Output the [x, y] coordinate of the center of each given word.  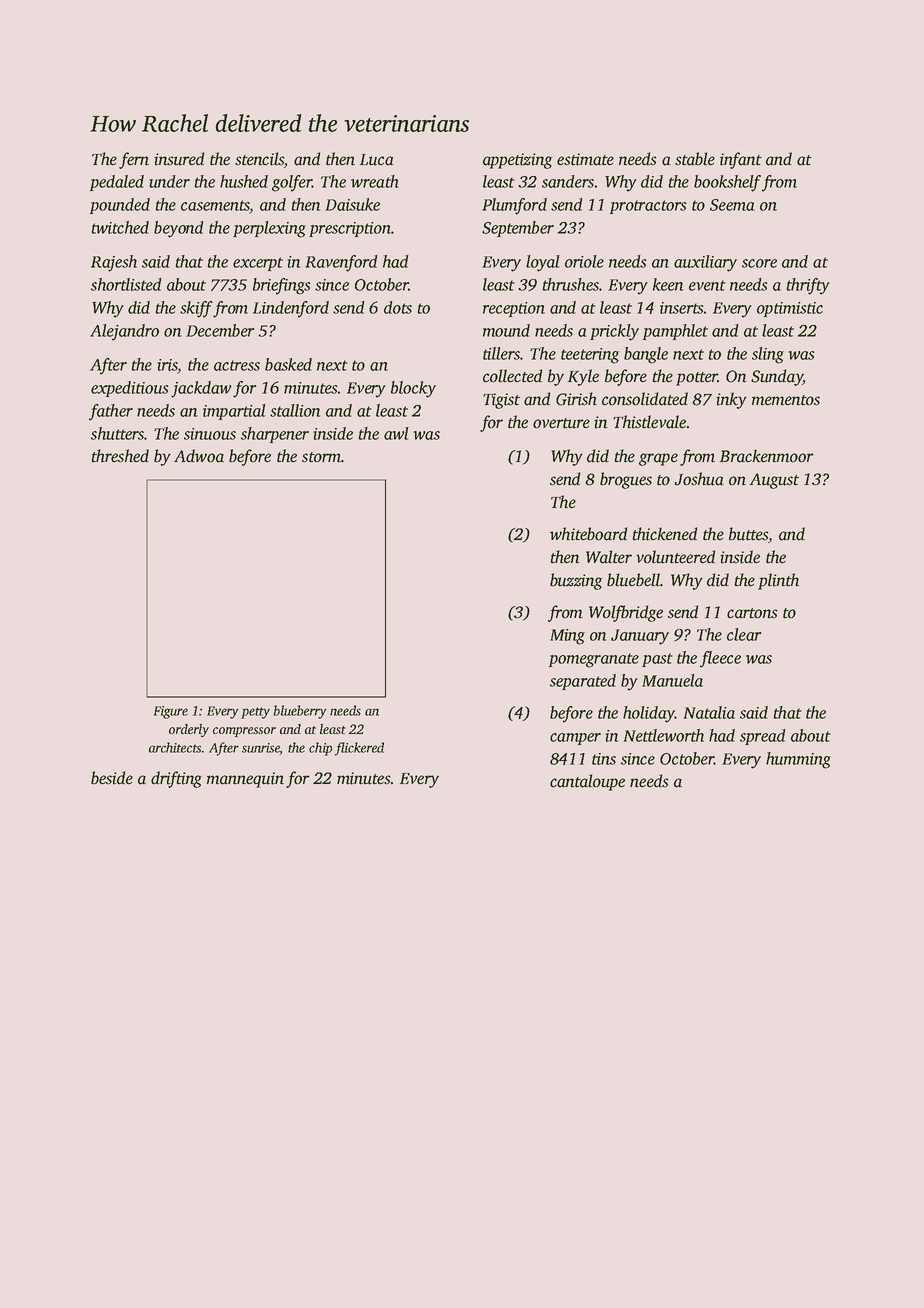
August [774, 481]
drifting [176, 779]
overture [561, 423]
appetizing [517, 161]
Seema [732, 205]
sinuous [210, 434]
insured [179, 159]
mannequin [245, 780]
